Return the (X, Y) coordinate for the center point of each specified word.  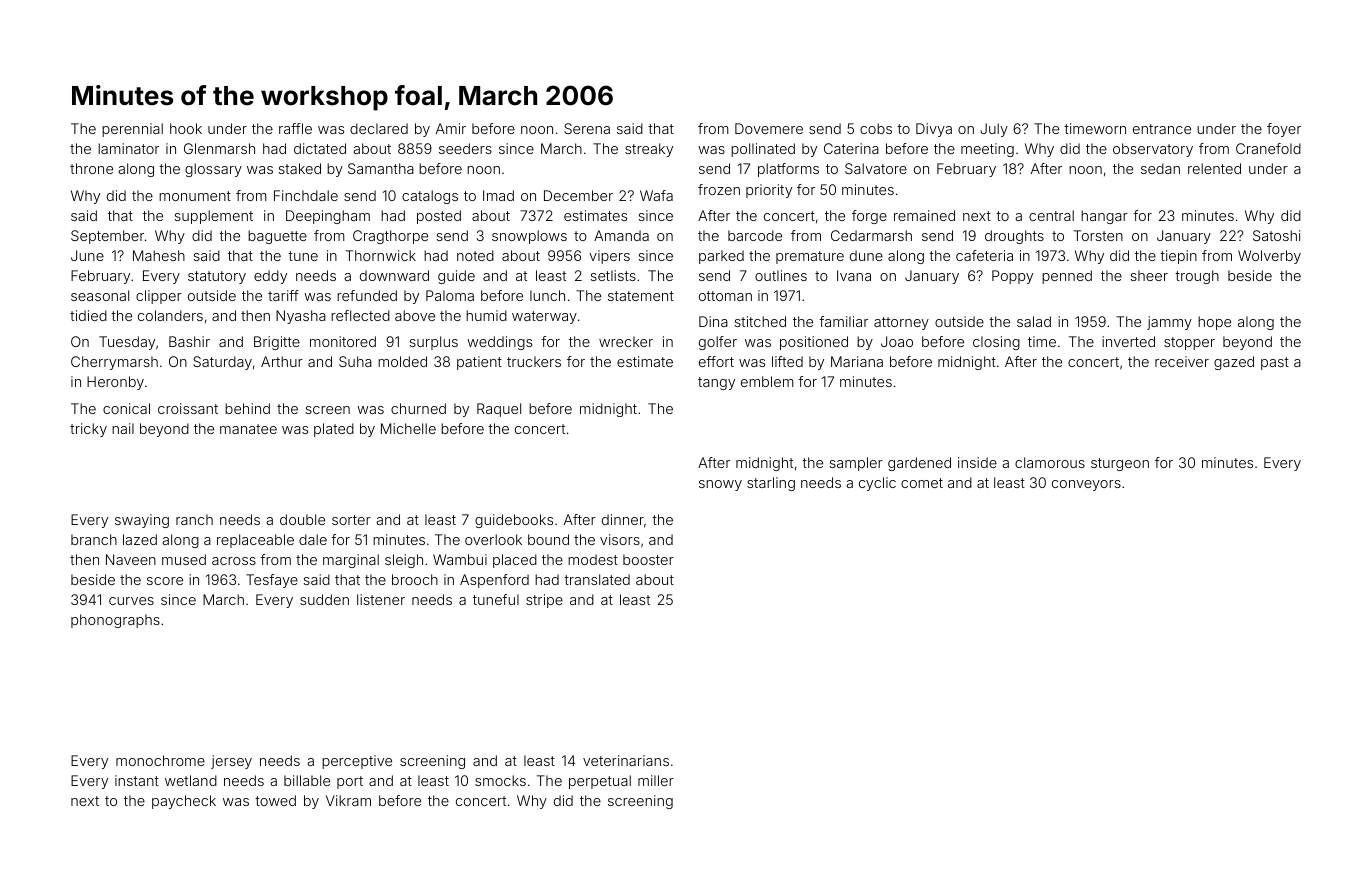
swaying (142, 521)
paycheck (184, 802)
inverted (1128, 341)
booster (648, 559)
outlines (781, 275)
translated (597, 579)
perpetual (600, 782)
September (107, 237)
